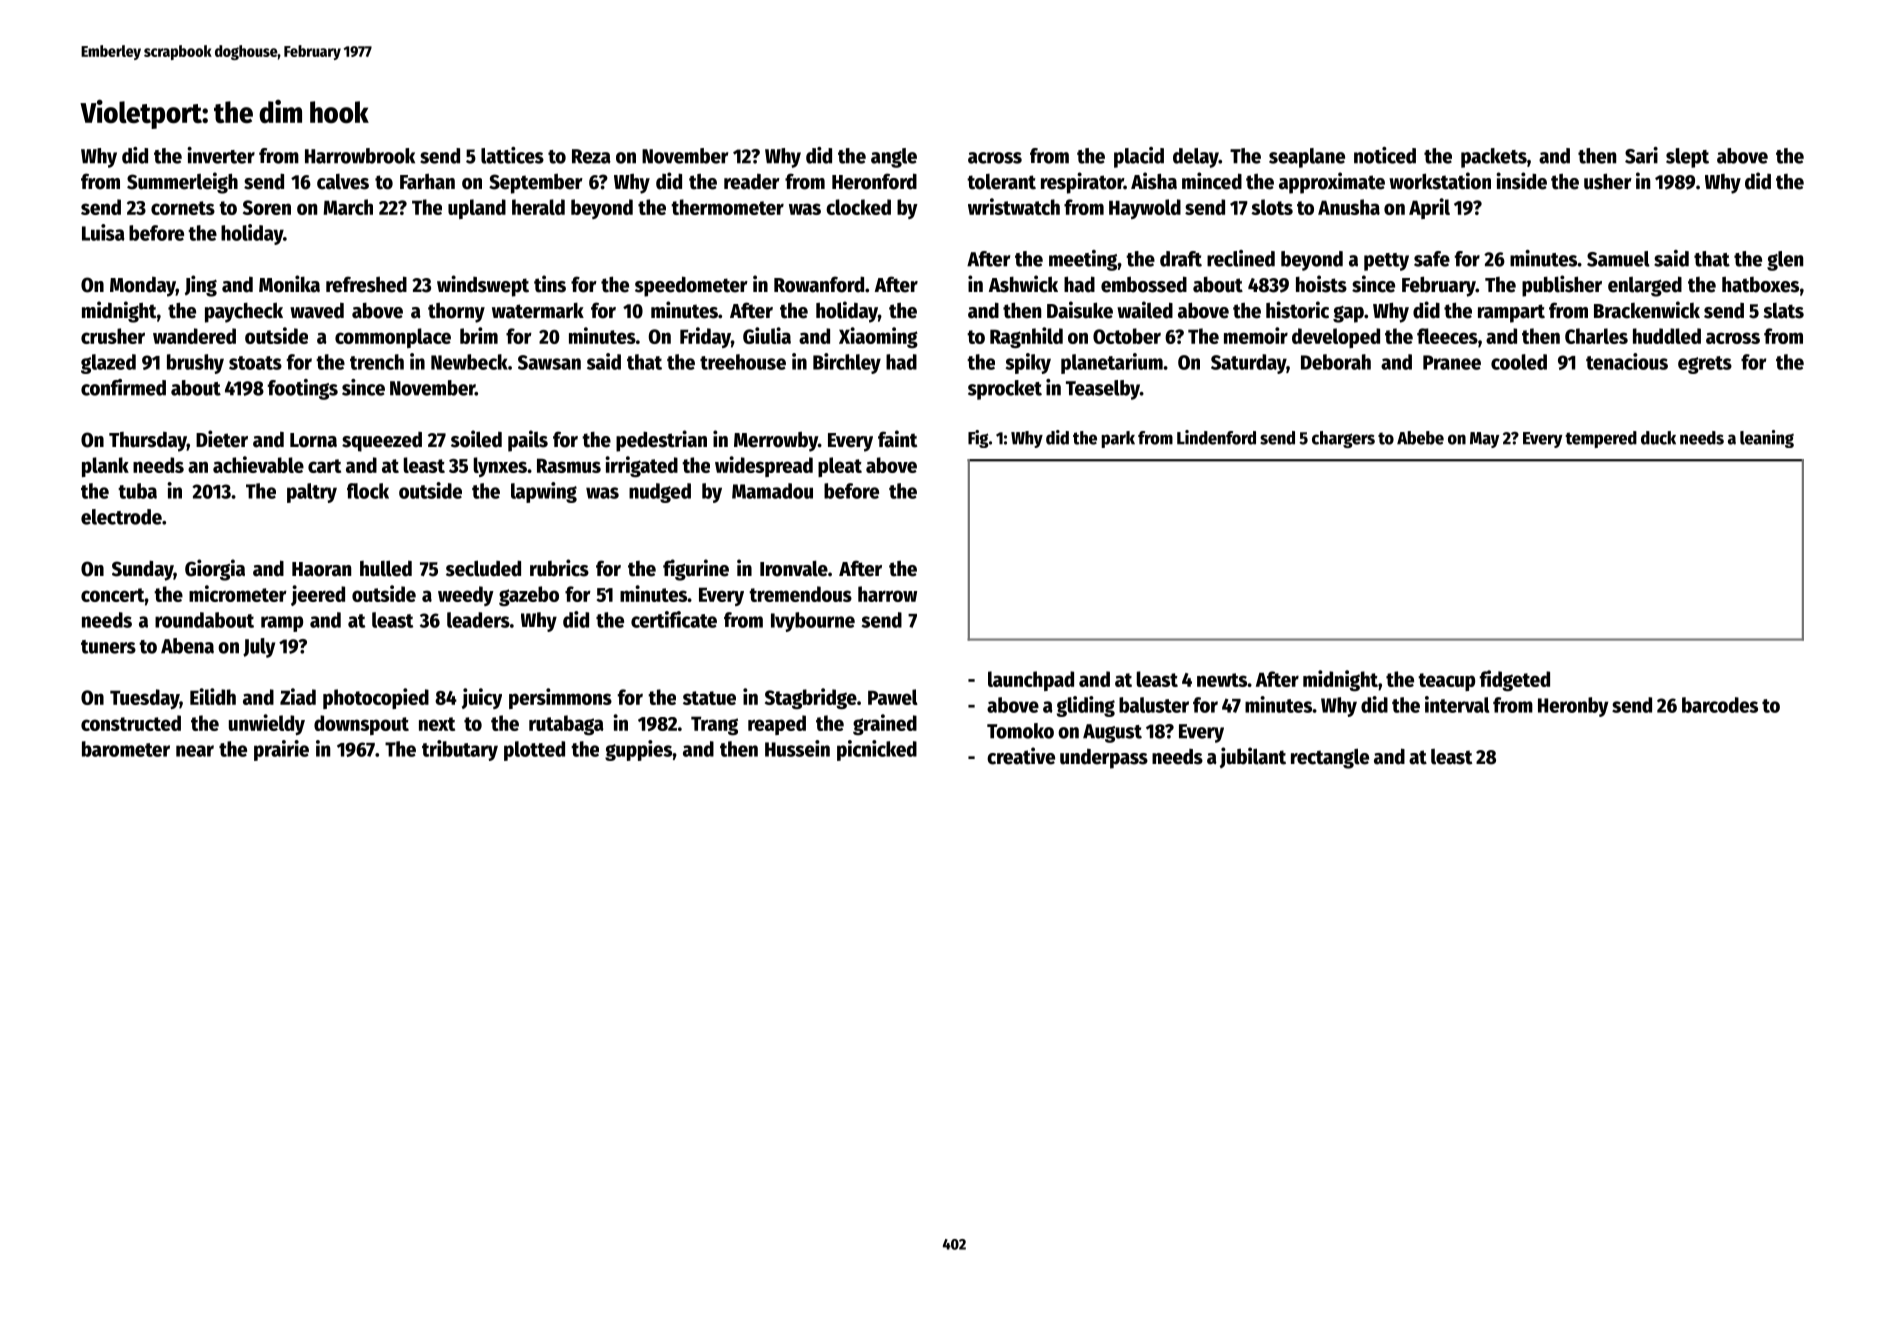  I want to click on plotted, so click(534, 751).
